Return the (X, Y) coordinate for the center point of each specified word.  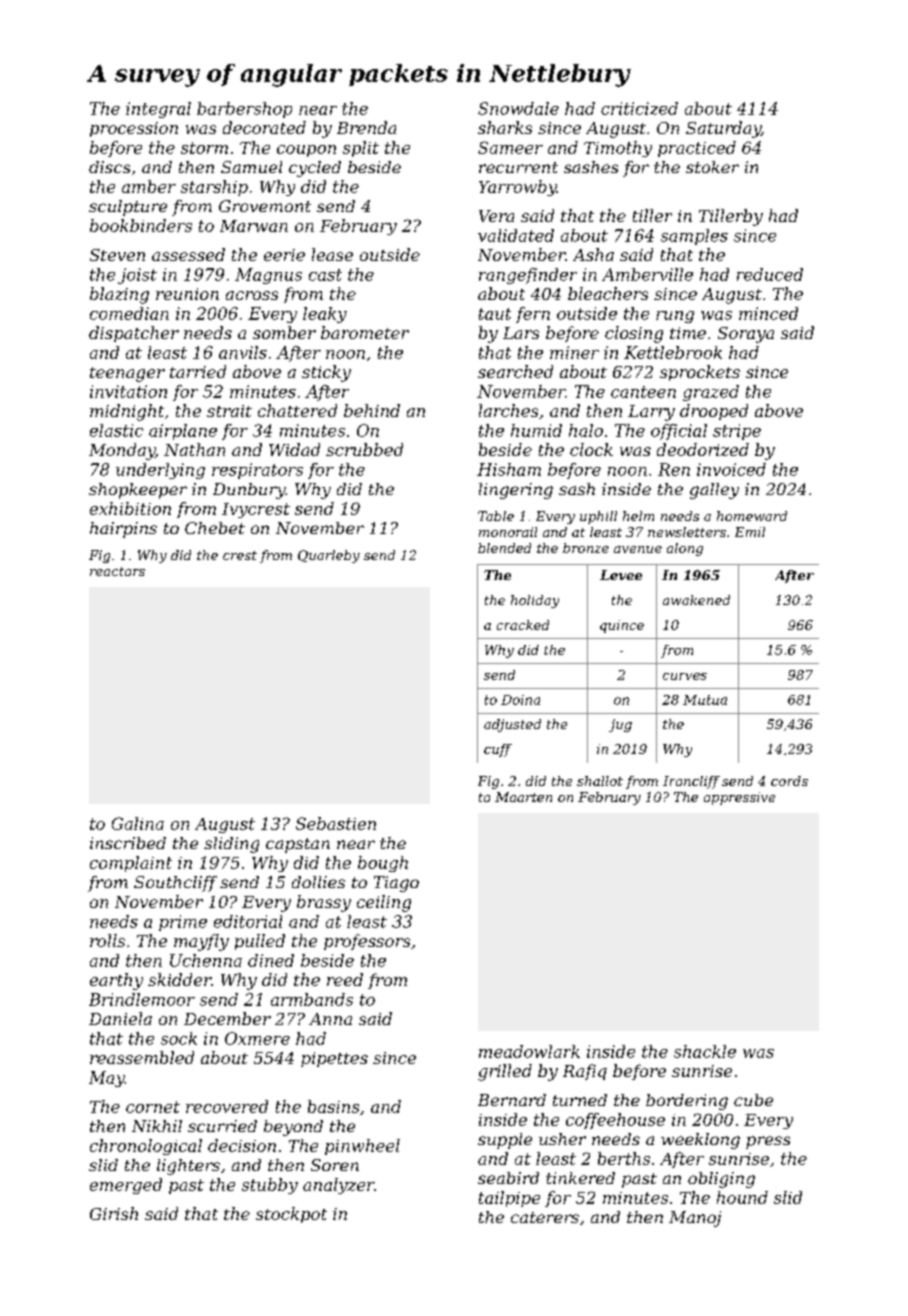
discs (109, 167)
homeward (752, 516)
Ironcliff (691, 782)
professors (367, 942)
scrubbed (364, 449)
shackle (705, 1051)
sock (179, 1038)
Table (496, 516)
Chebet (215, 528)
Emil (750, 532)
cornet (153, 1107)
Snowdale (518, 108)
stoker (712, 167)
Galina (138, 823)
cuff (498, 750)
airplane (183, 432)
